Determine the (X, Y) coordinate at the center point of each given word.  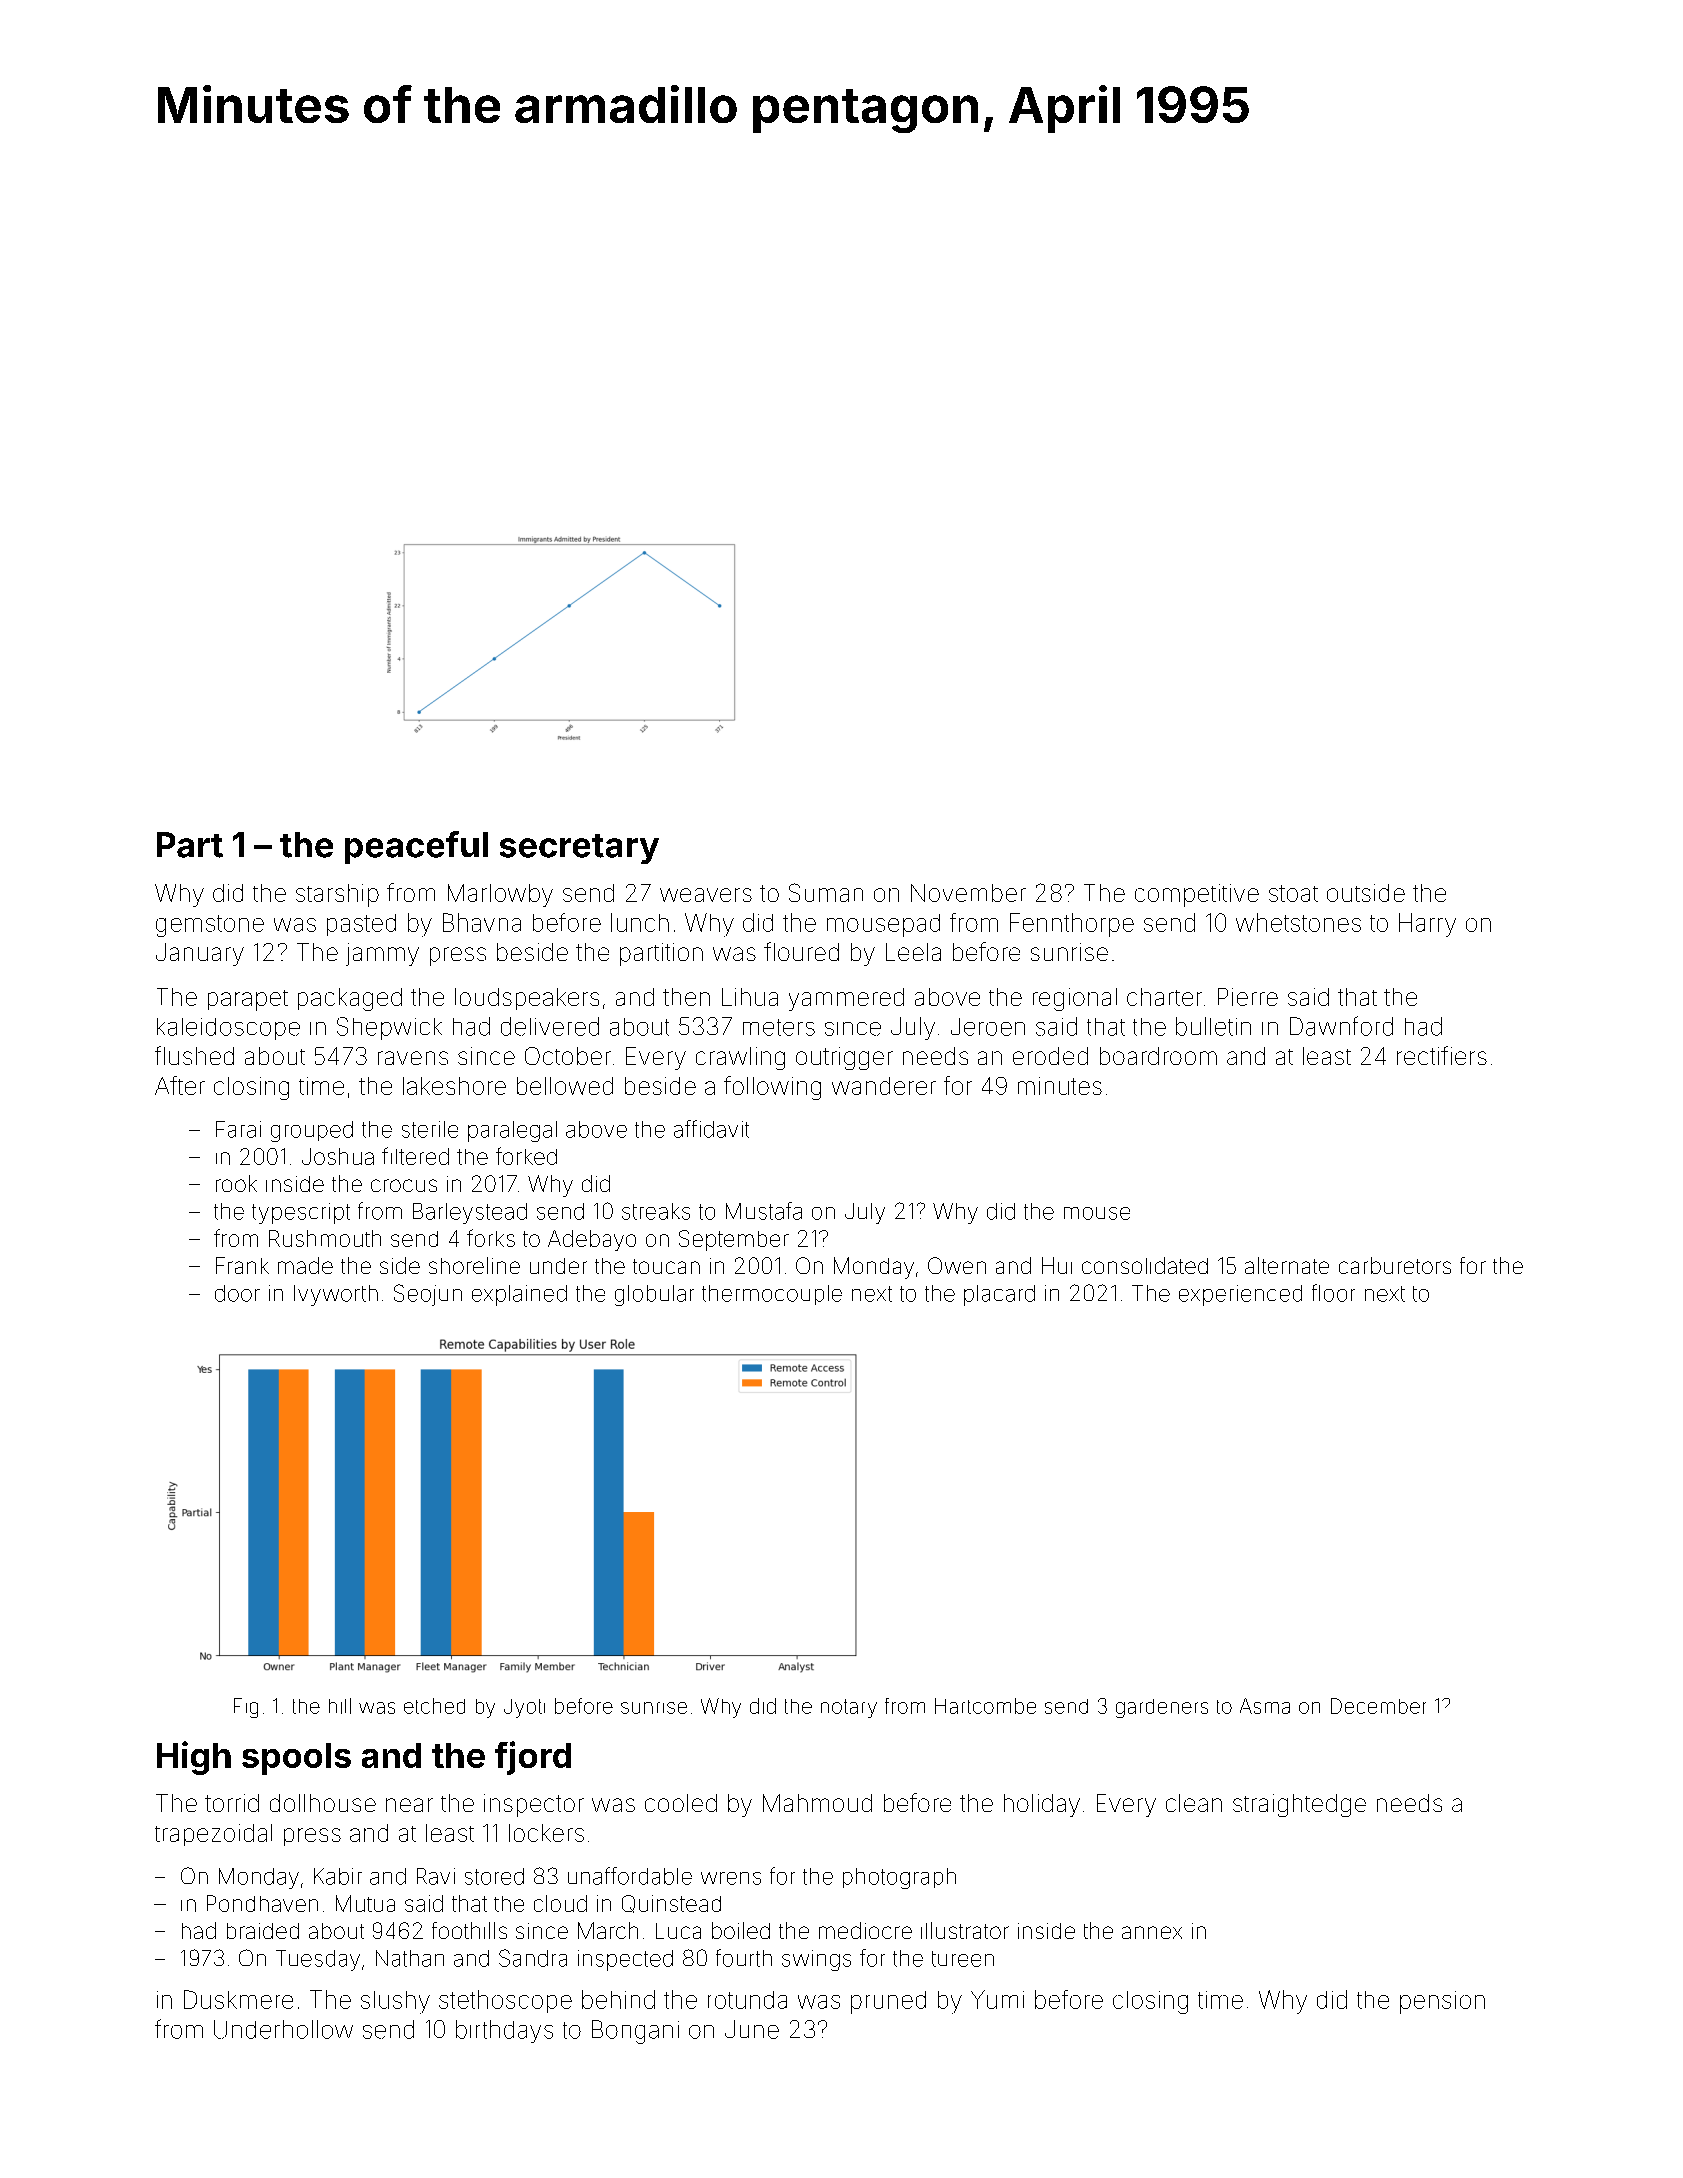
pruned (888, 2002)
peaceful (416, 847)
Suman (826, 892)
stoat (1293, 893)
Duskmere (238, 1999)
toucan (666, 1266)
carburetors (1395, 1265)
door (237, 1293)
